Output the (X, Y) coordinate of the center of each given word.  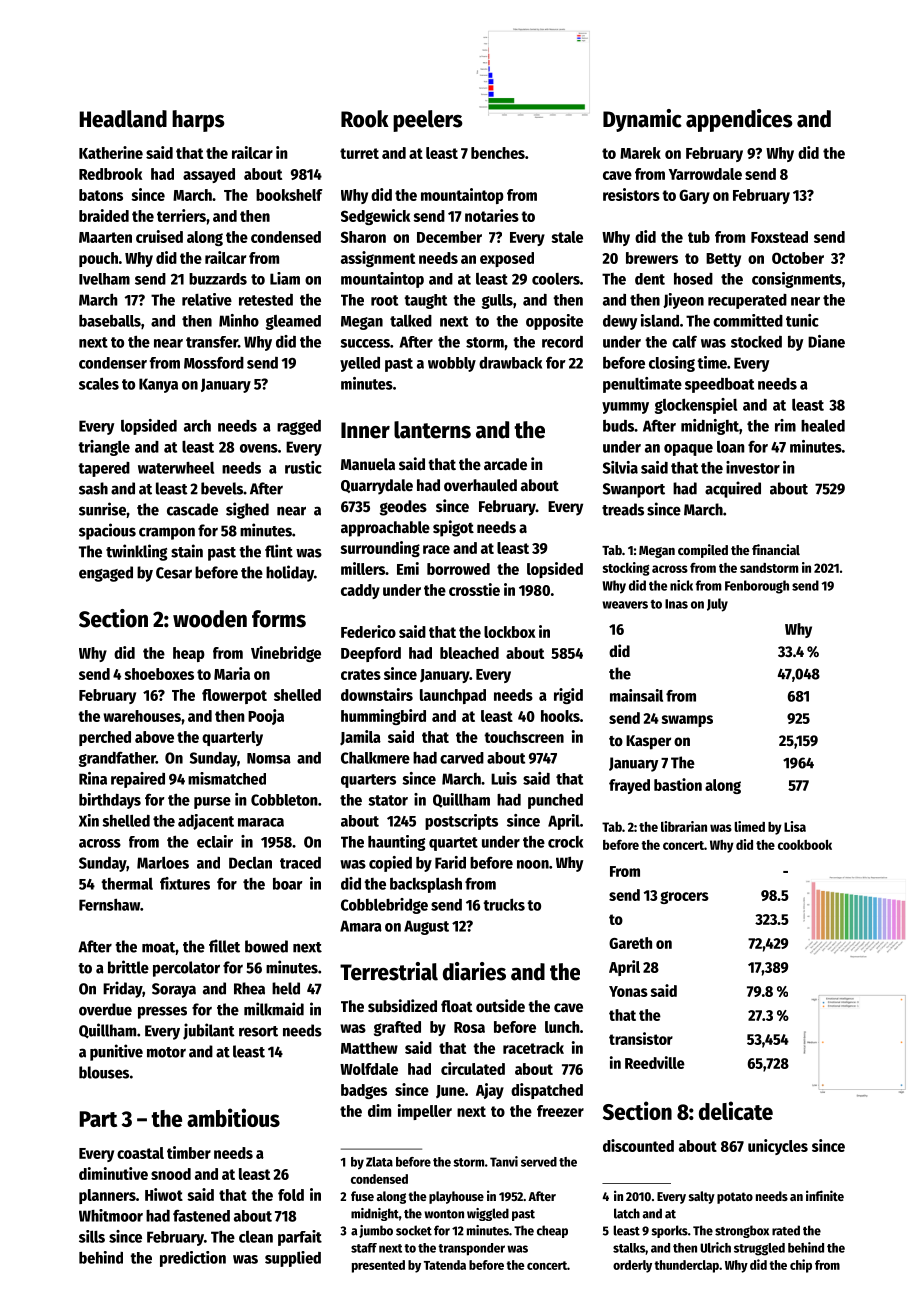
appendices (739, 120)
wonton (444, 1214)
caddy (360, 591)
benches (498, 153)
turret (359, 153)
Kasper (648, 742)
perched (105, 738)
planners (107, 1196)
